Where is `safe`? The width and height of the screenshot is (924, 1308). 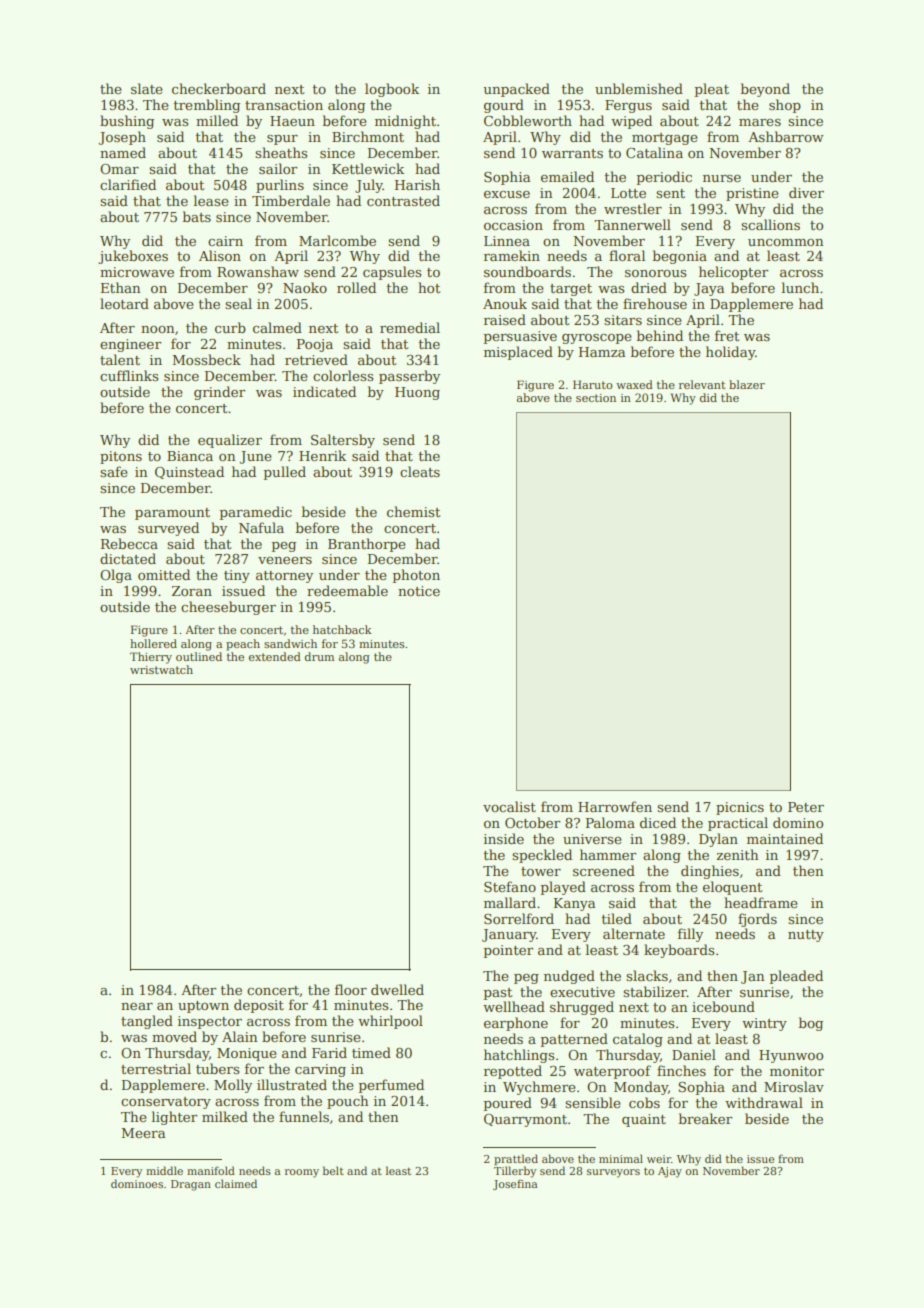
safe is located at coordinates (114, 471).
